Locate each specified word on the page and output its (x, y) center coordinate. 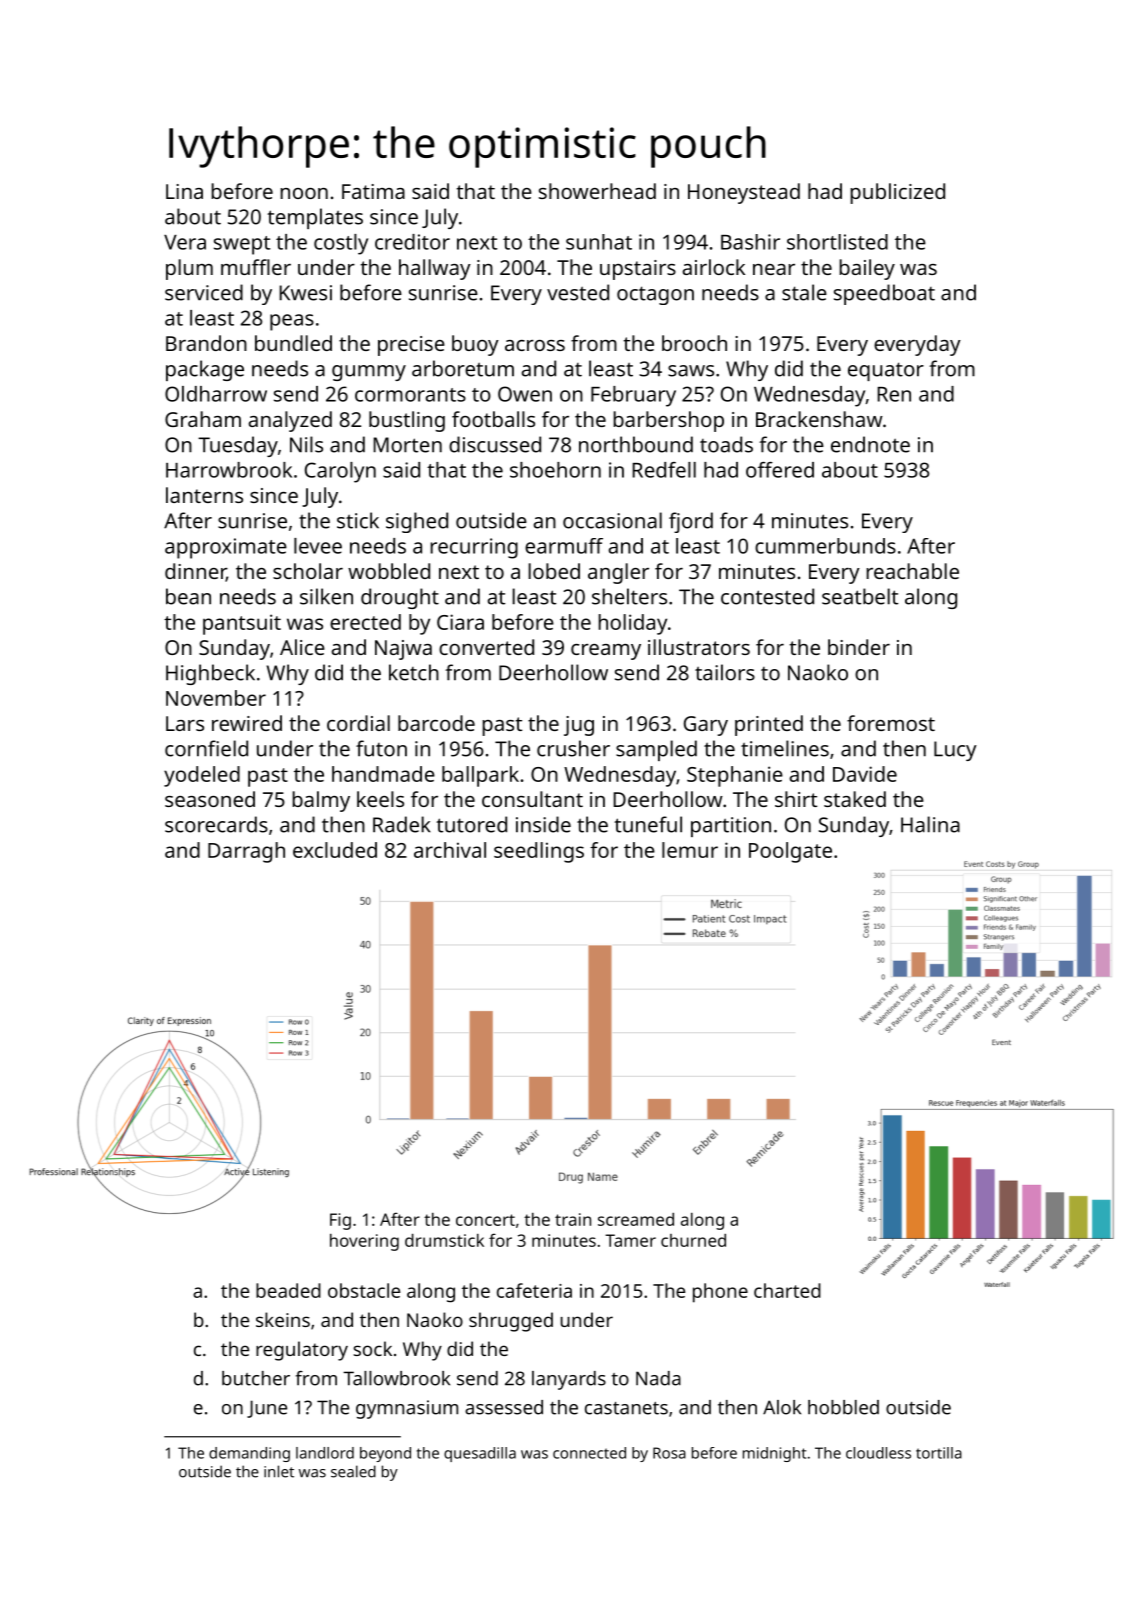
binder (859, 647)
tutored (471, 824)
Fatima (373, 191)
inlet (279, 1471)
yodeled (202, 776)
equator (886, 371)
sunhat (599, 242)
